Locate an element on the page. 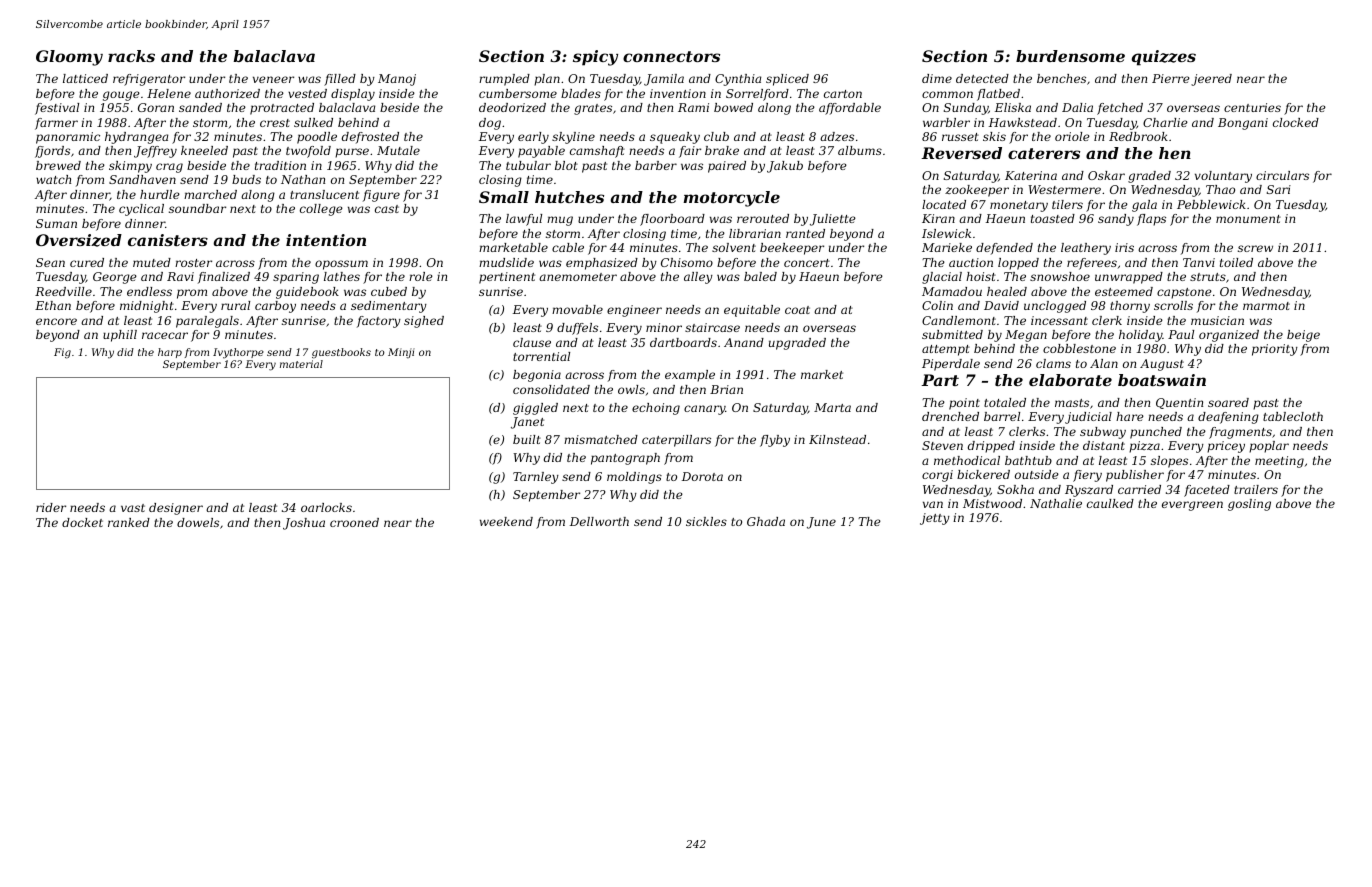 The image size is (1372, 887). Sean is located at coordinates (50, 262).
